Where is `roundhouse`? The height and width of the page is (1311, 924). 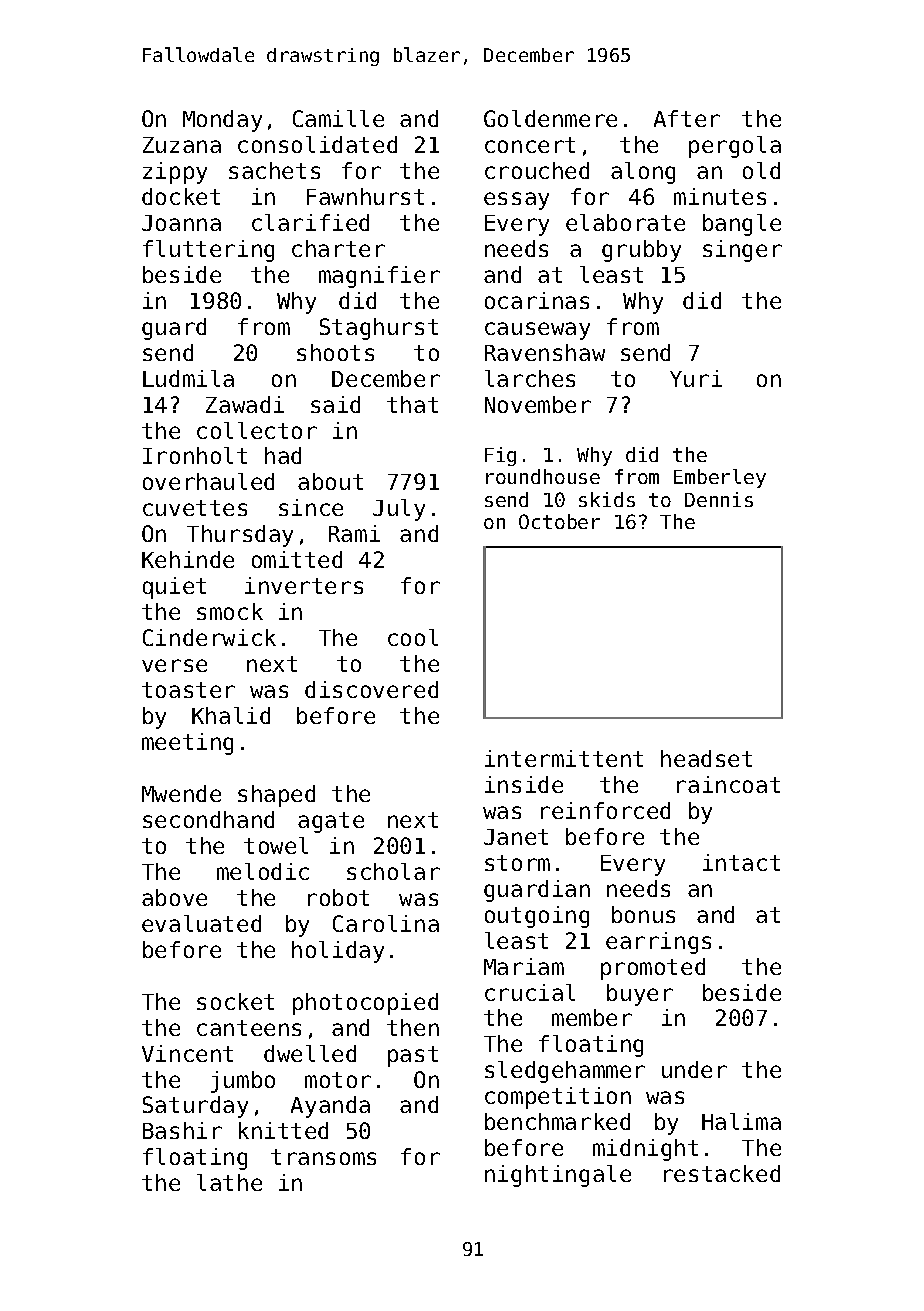 roundhouse is located at coordinates (543, 476).
